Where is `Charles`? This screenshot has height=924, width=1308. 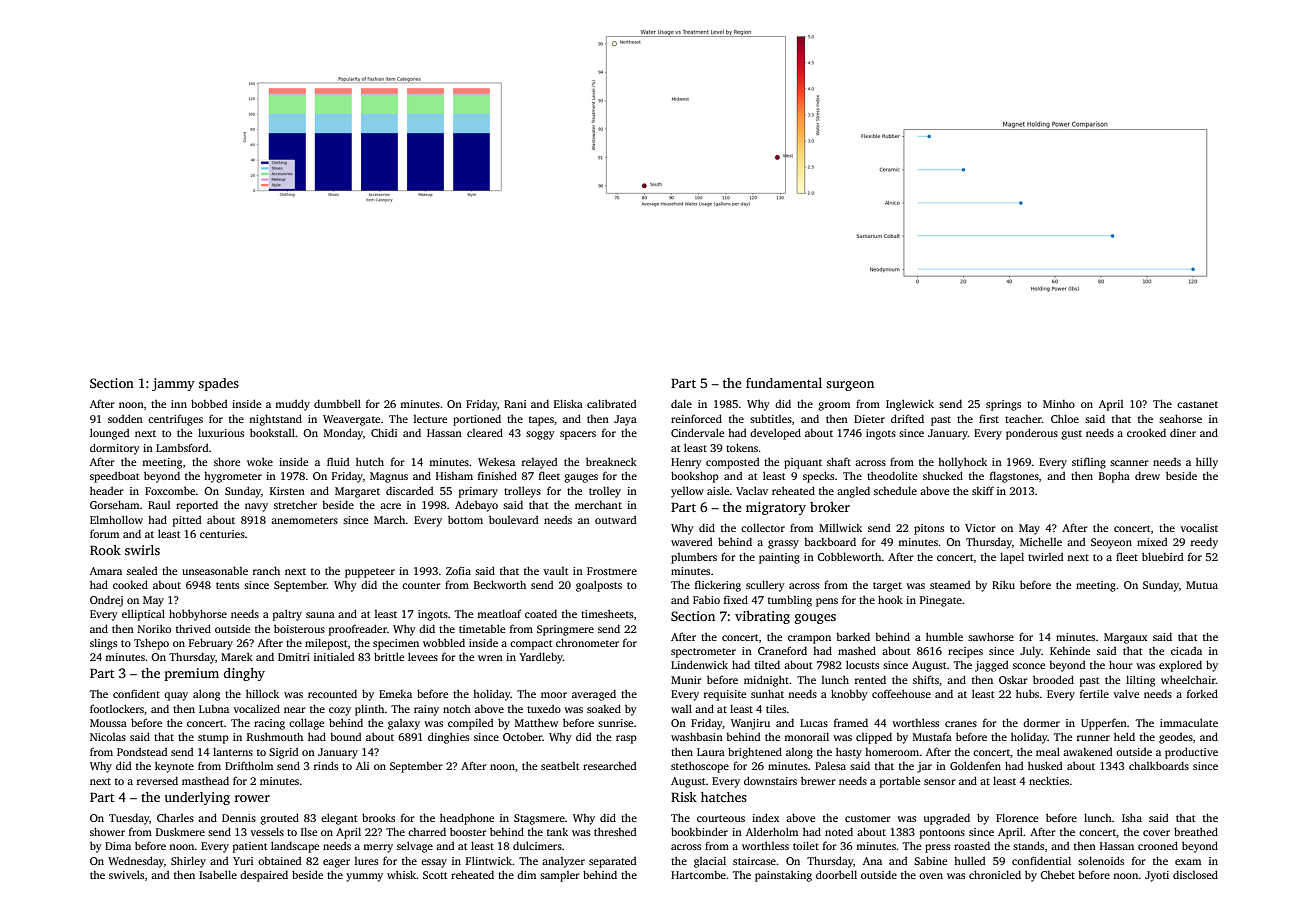 Charles is located at coordinates (175, 817).
